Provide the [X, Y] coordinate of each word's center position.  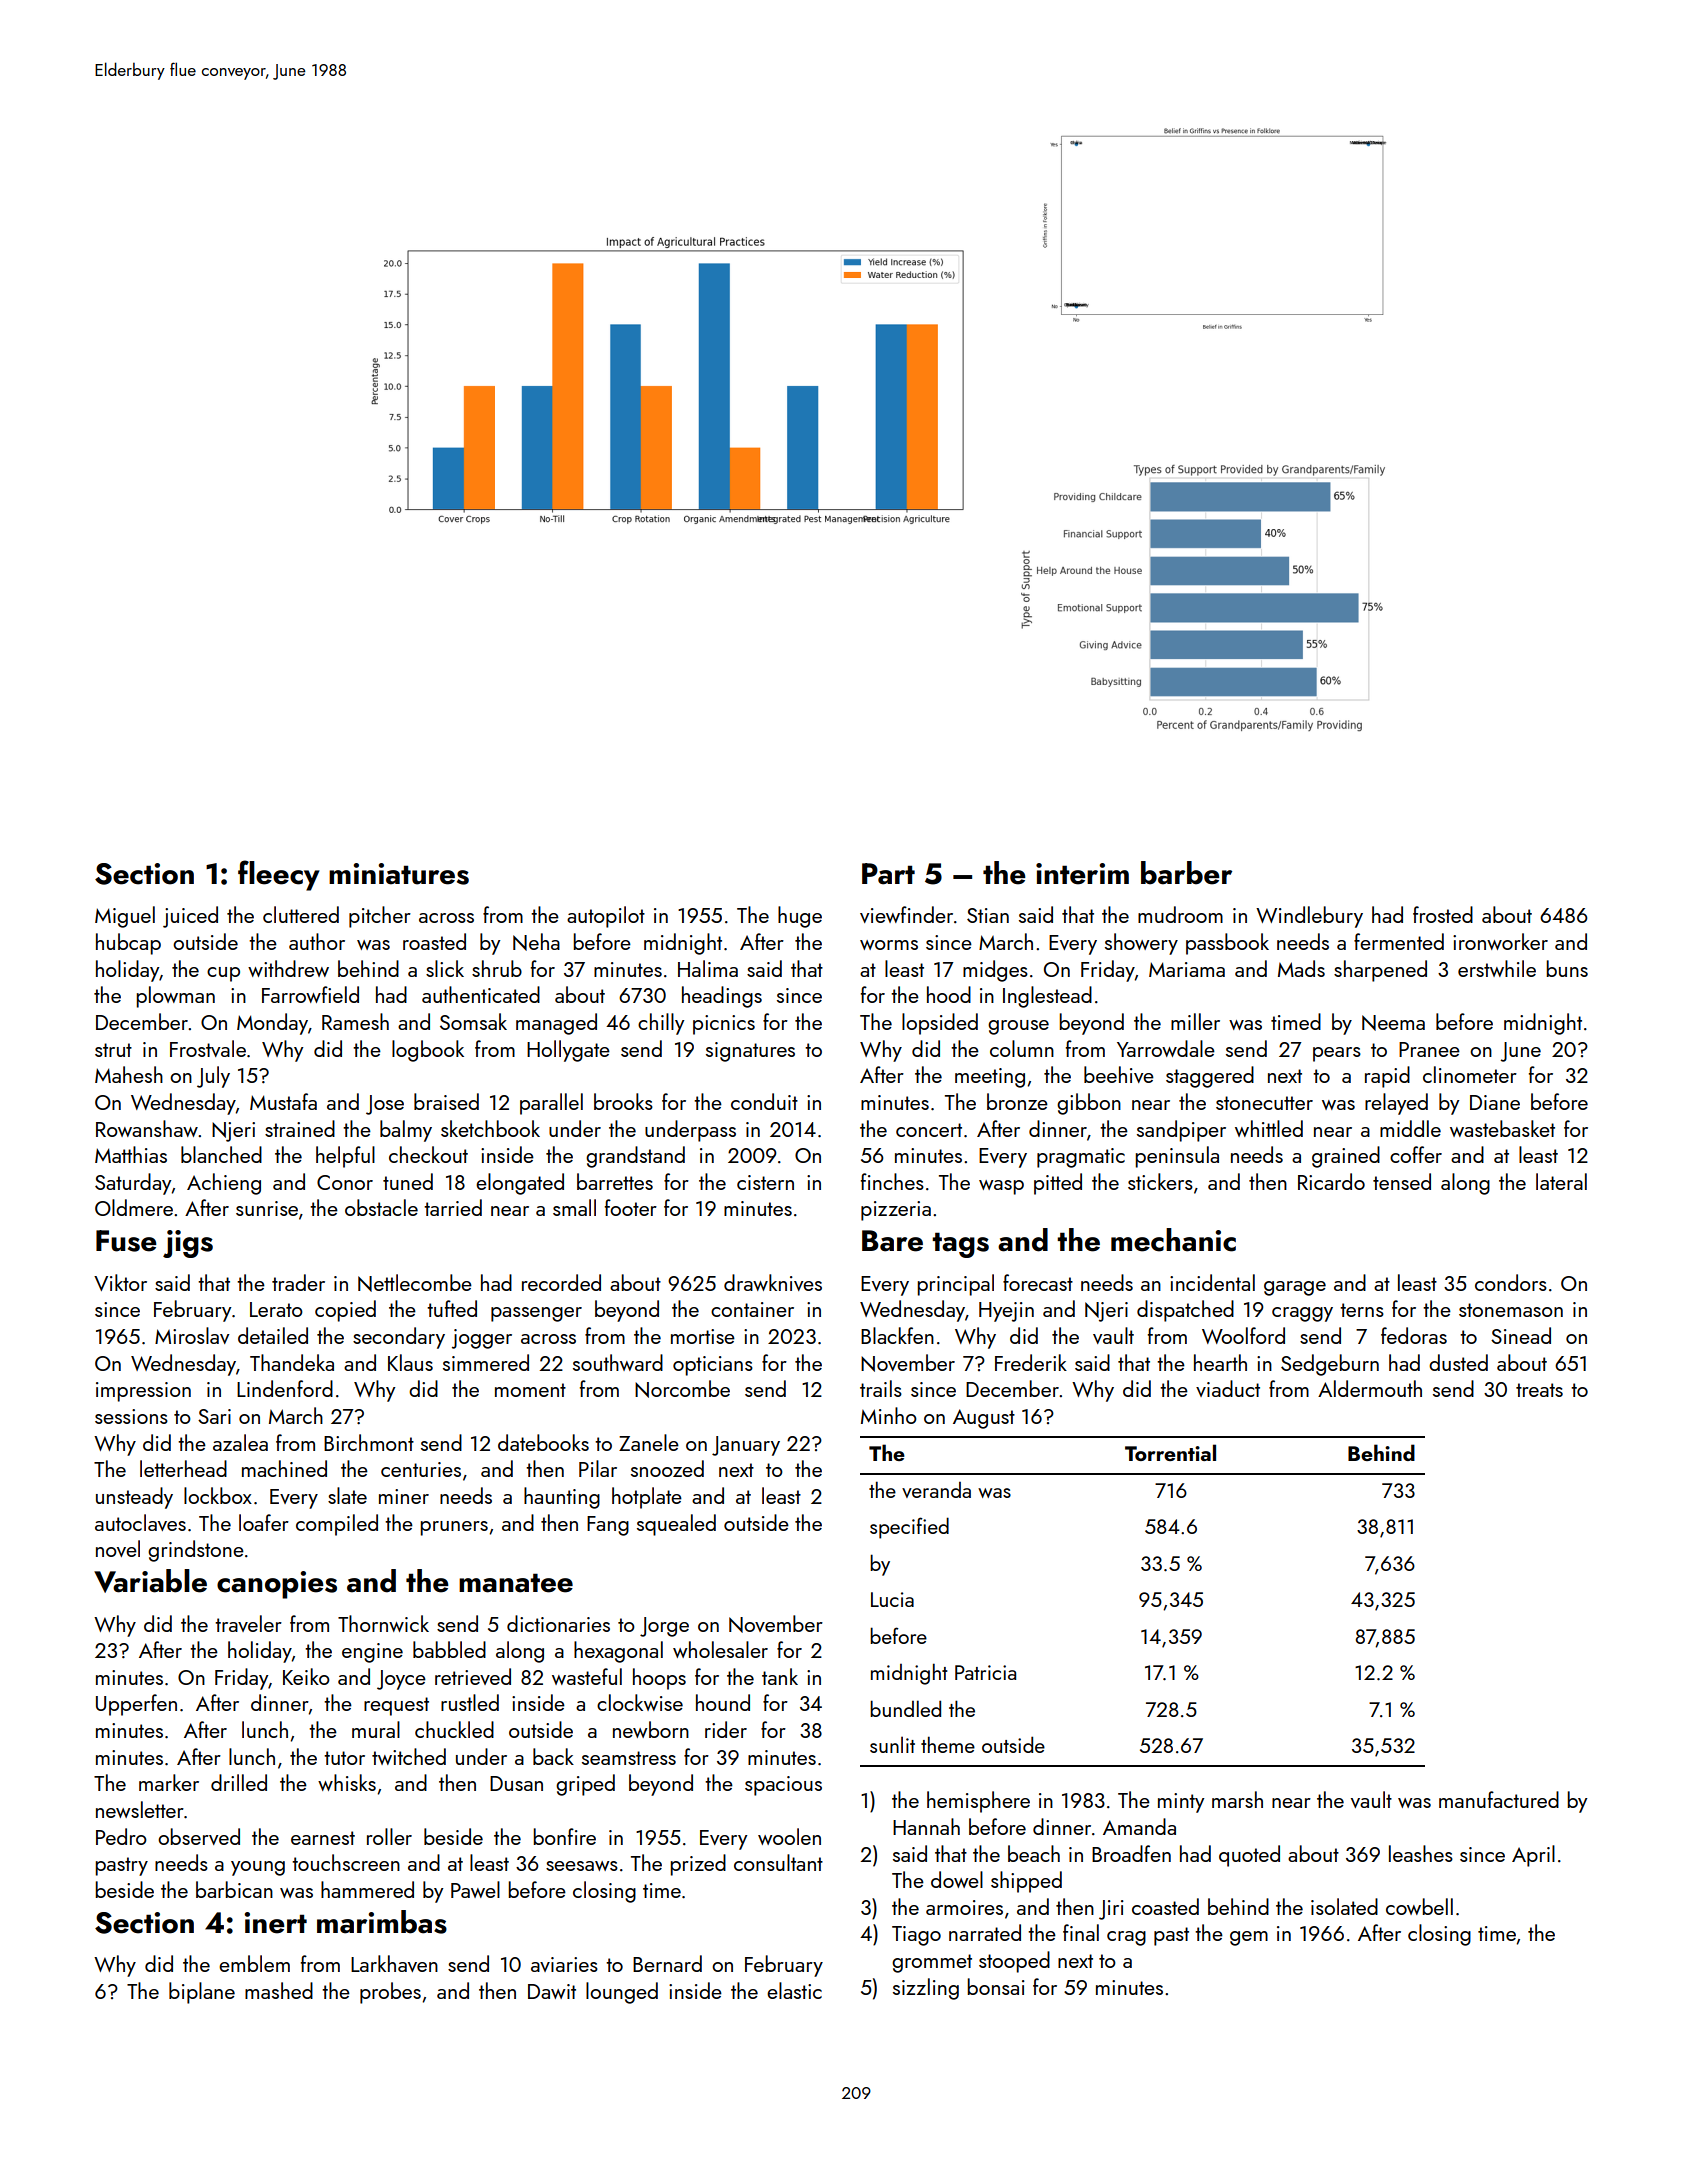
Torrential [1170, 1452]
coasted [1165, 1906]
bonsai [996, 1986]
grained [1346, 1157]
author [317, 941]
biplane [202, 1993]
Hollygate [568, 1051]
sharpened [1380, 971]
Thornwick [383, 1623]
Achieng [224, 1184]
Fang [608, 1526]
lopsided [940, 1024]
